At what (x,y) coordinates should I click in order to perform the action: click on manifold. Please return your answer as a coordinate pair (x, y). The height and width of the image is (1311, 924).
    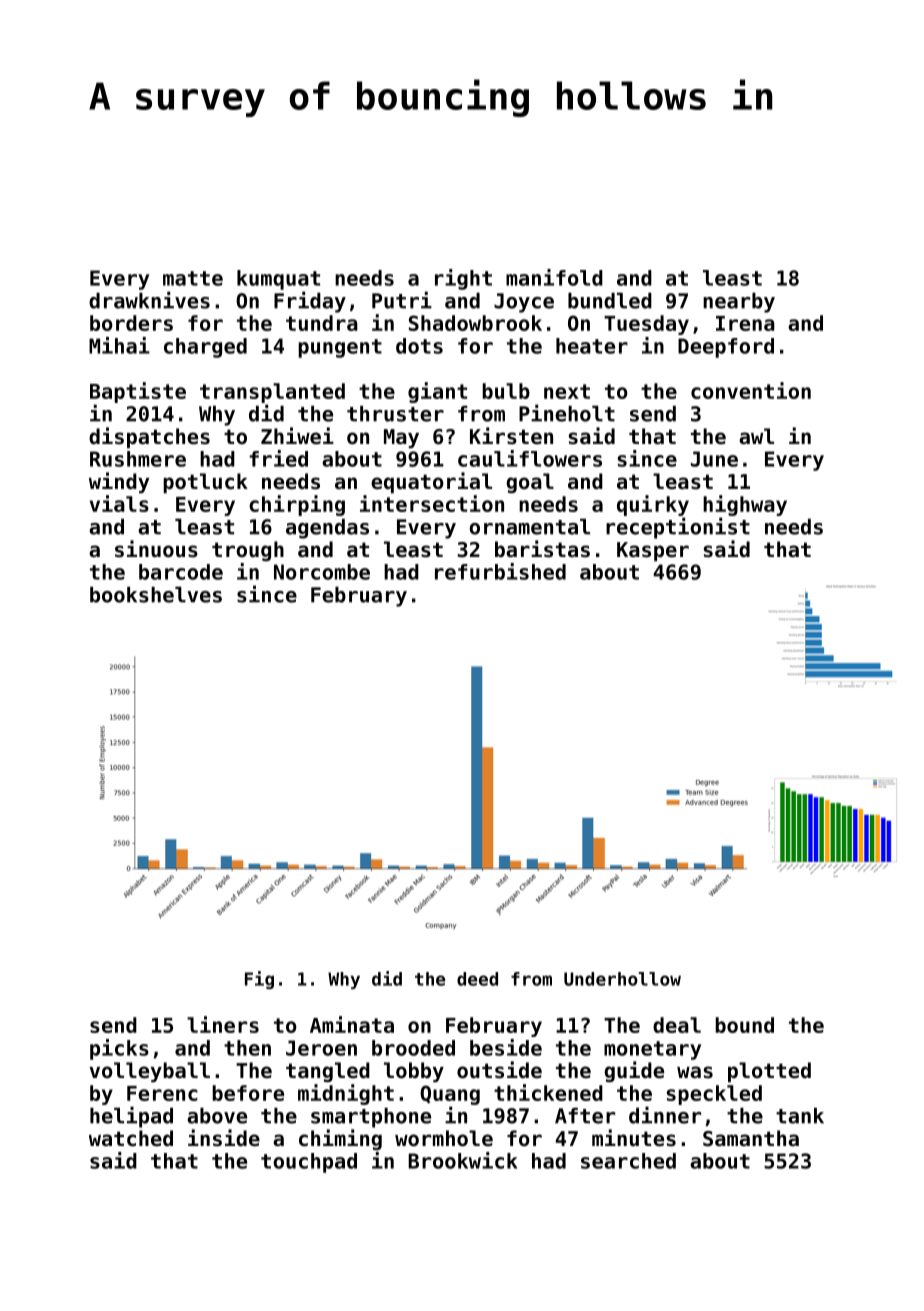
    Looking at the image, I should click on (554, 277).
